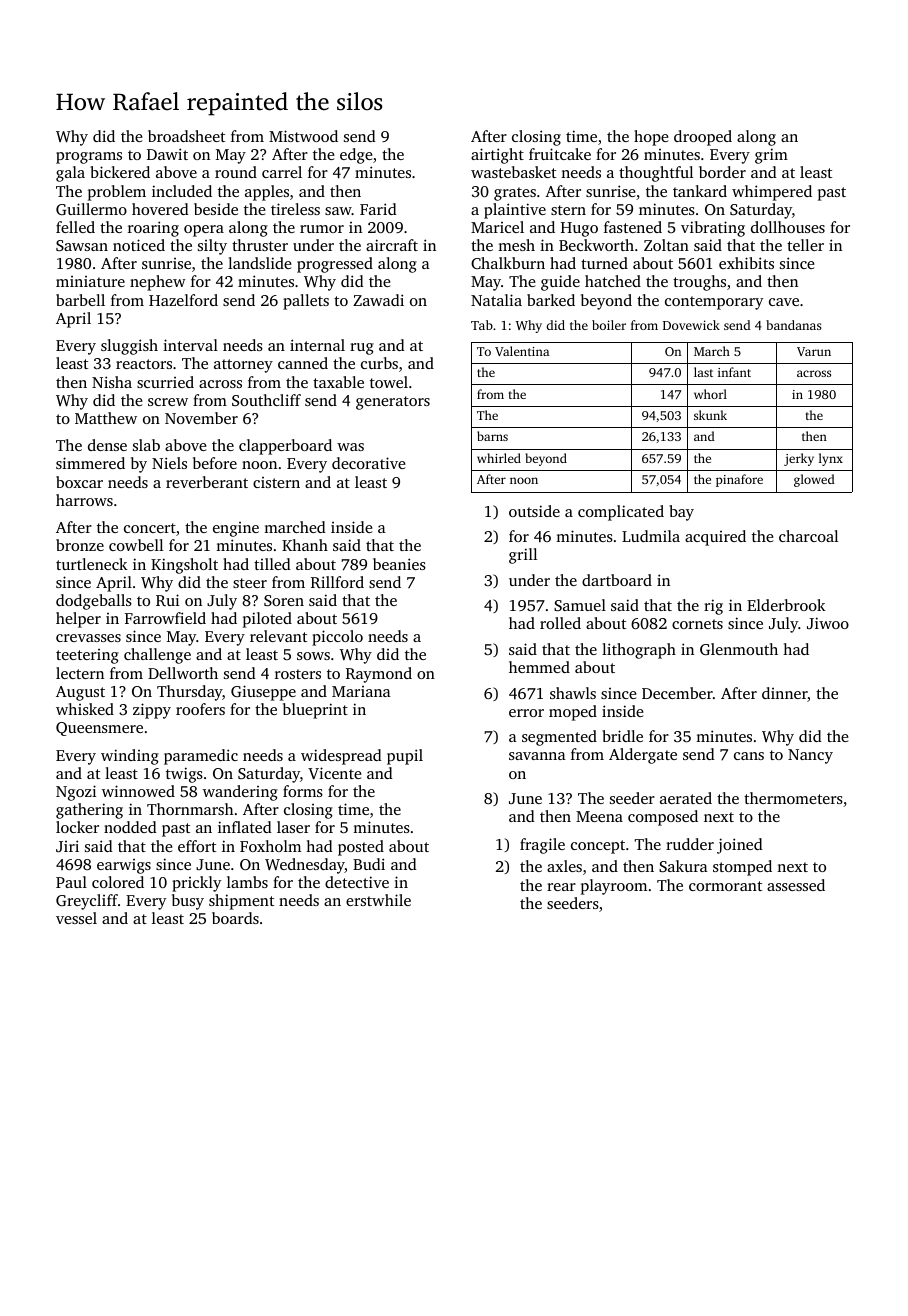  I want to click on Matthew, so click(106, 418).
